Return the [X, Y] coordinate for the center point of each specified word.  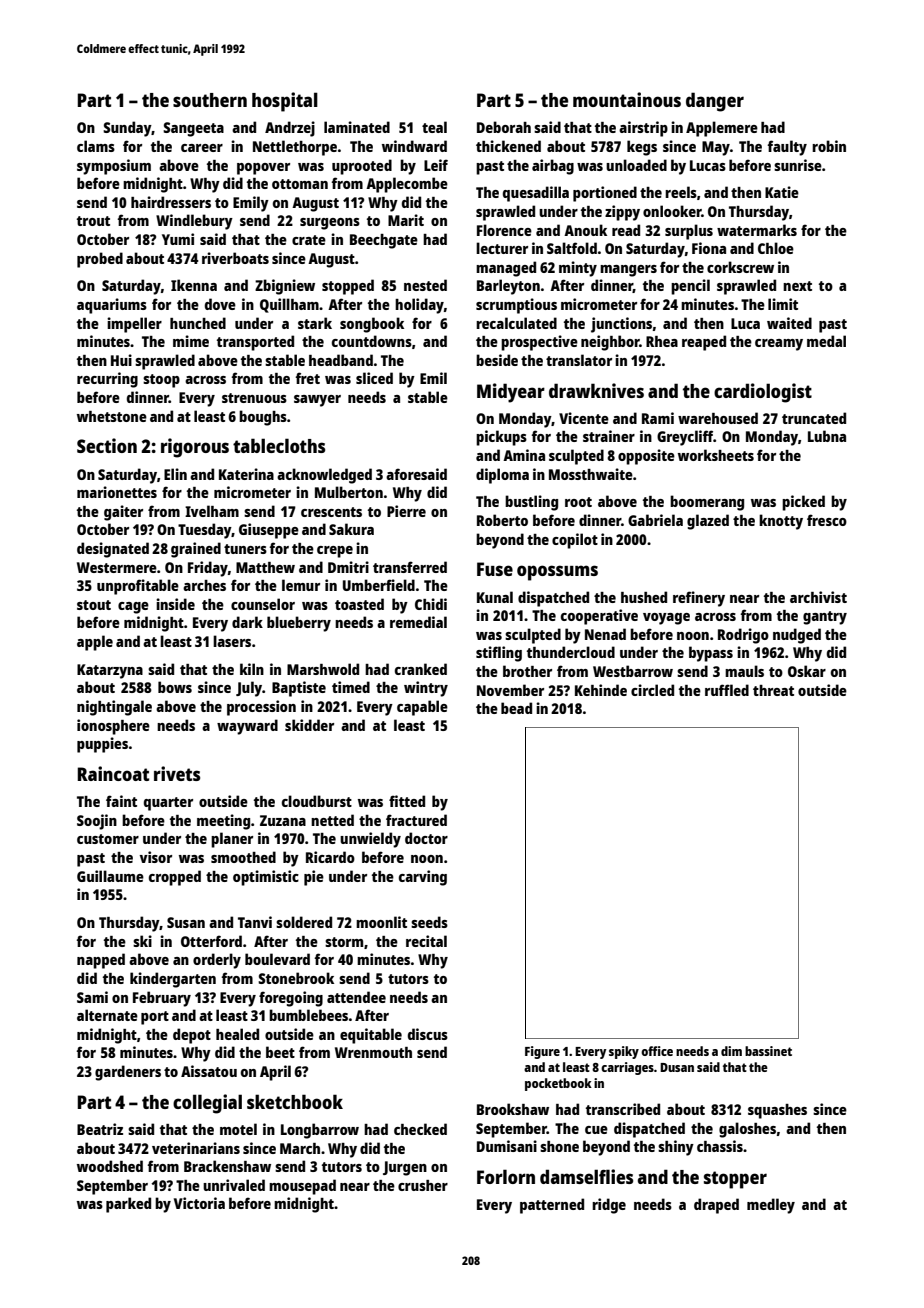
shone [559, 1146]
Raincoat [113, 773]
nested [425, 285]
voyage [666, 619]
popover [263, 169]
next [797, 286]
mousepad [302, 1187]
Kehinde [601, 690]
